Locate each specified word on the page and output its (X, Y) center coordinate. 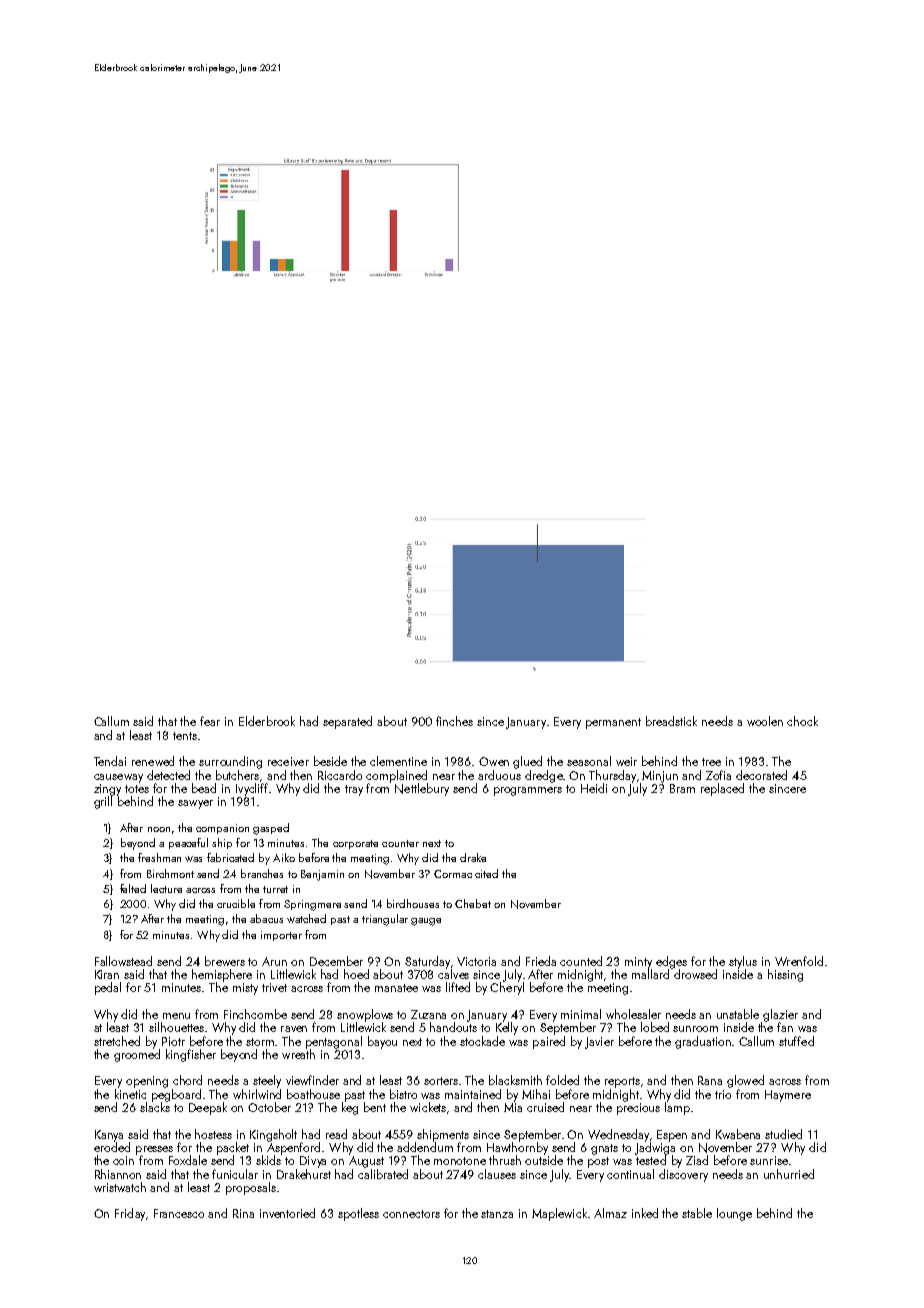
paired (549, 1042)
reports (622, 1082)
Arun (274, 961)
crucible (236, 903)
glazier (780, 1015)
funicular (235, 1174)
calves (453, 974)
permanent (613, 723)
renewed (153, 761)
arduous (499, 775)
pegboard (176, 1095)
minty (638, 963)
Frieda (541, 961)
